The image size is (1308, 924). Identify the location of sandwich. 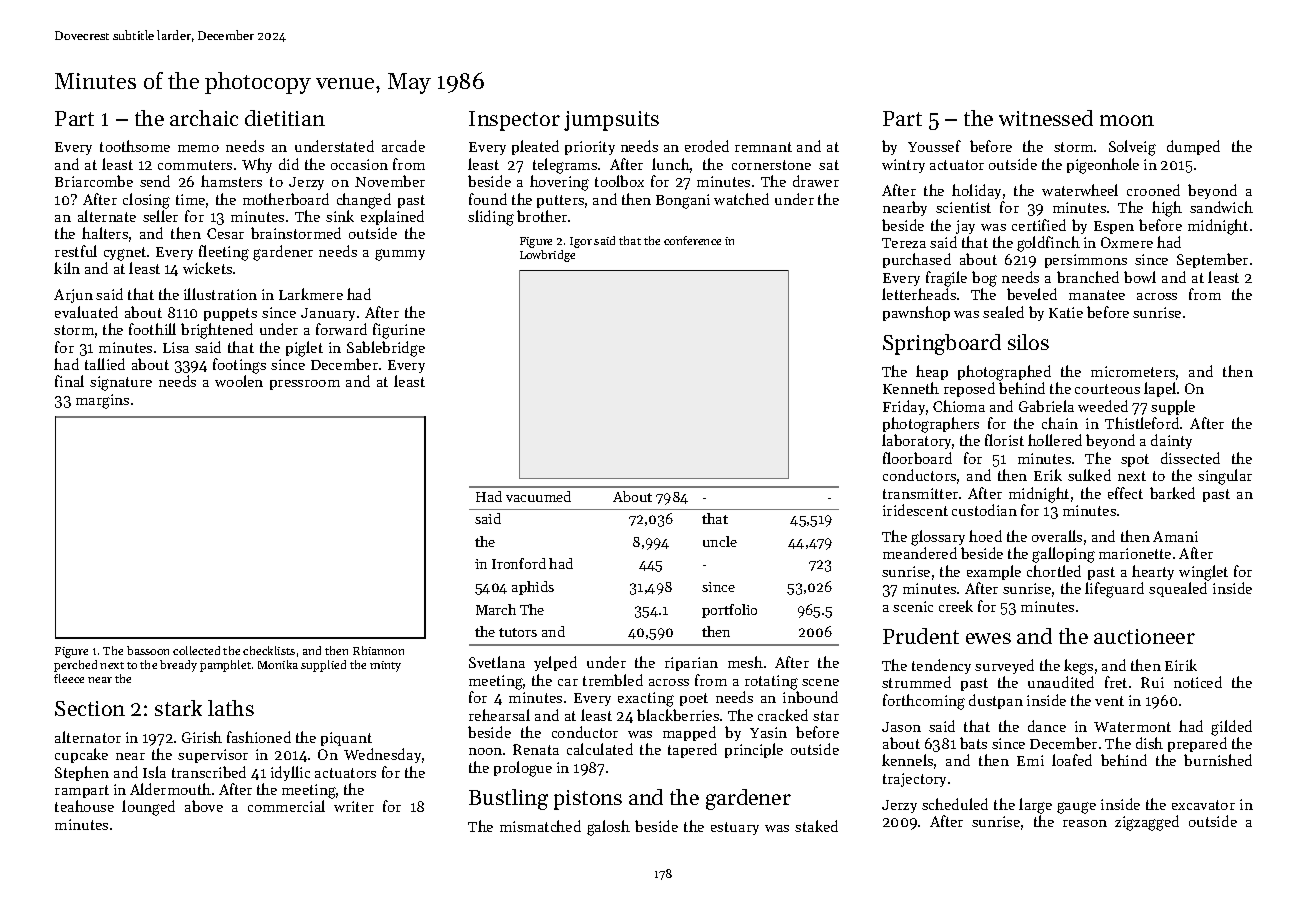
(1221, 207).
